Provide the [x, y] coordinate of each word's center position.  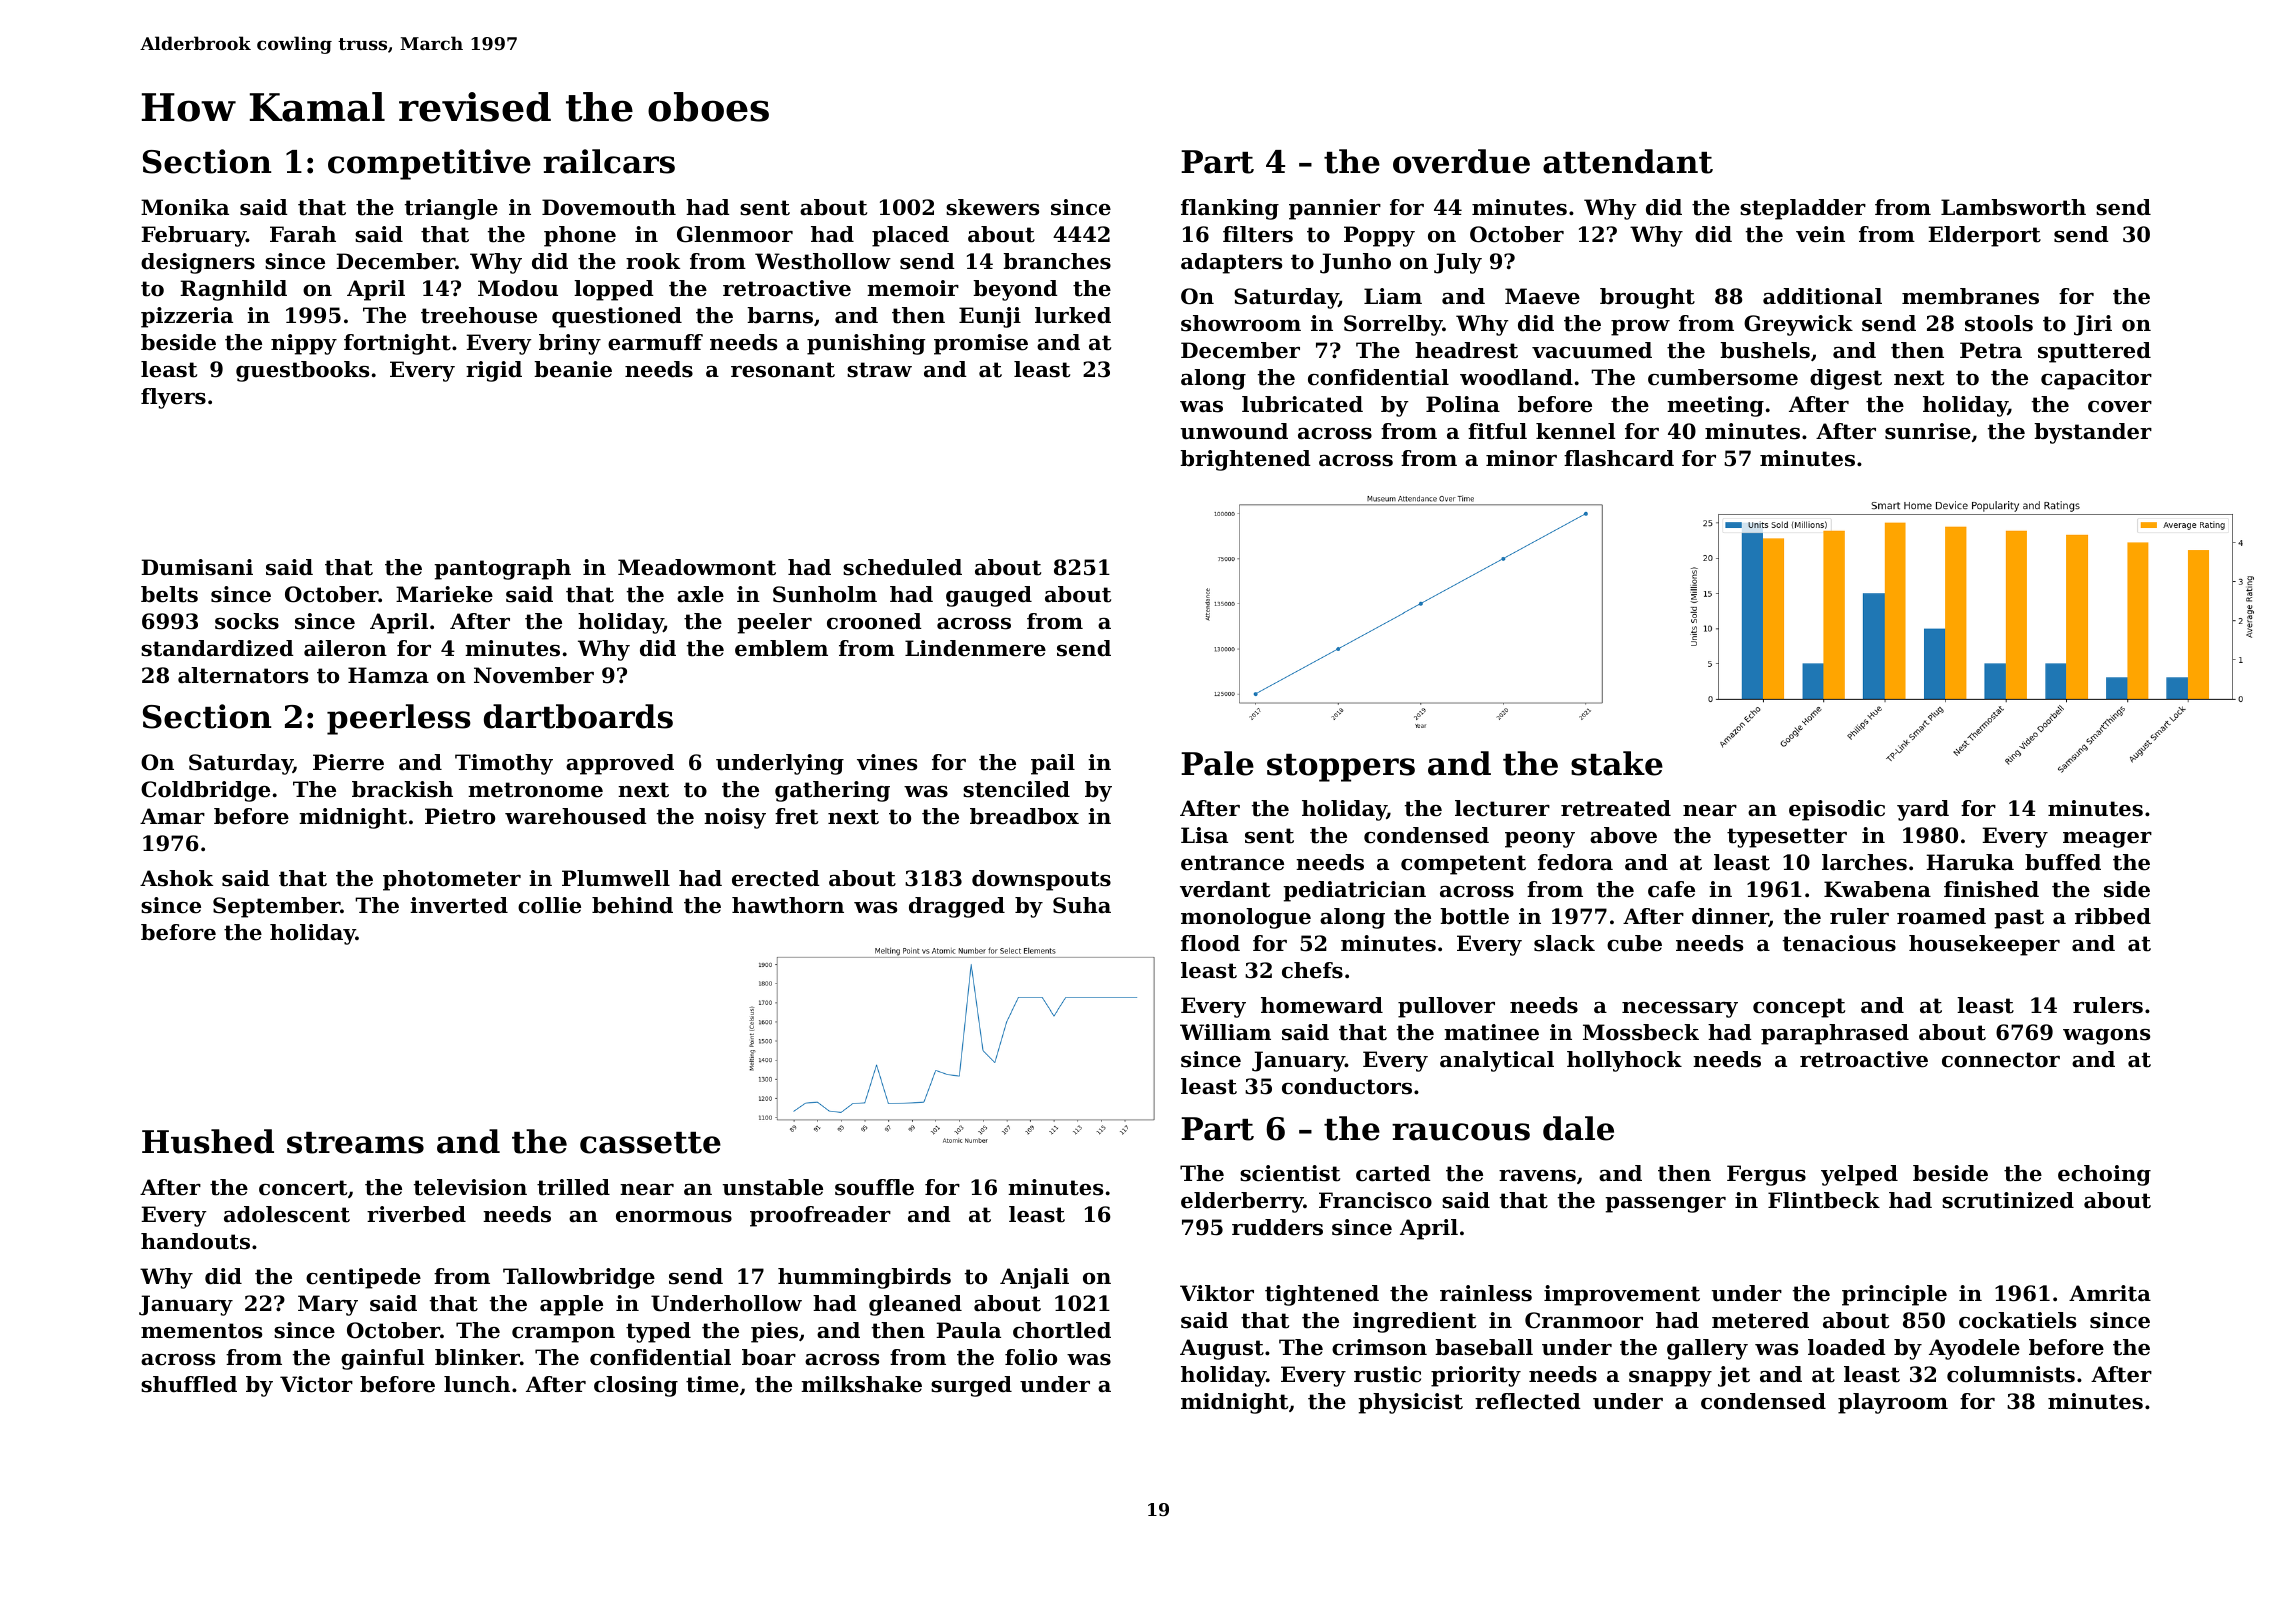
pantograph [502, 569]
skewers [992, 207]
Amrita [2110, 1293]
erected [776, 878]
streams [355, 1143]
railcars [609, 161]
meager [2107, 840]
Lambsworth [2013, 207]
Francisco [1375, 1200]
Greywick [1798, 325]
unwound [1234, 431]
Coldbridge [205, 791]
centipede [363, 1278]
